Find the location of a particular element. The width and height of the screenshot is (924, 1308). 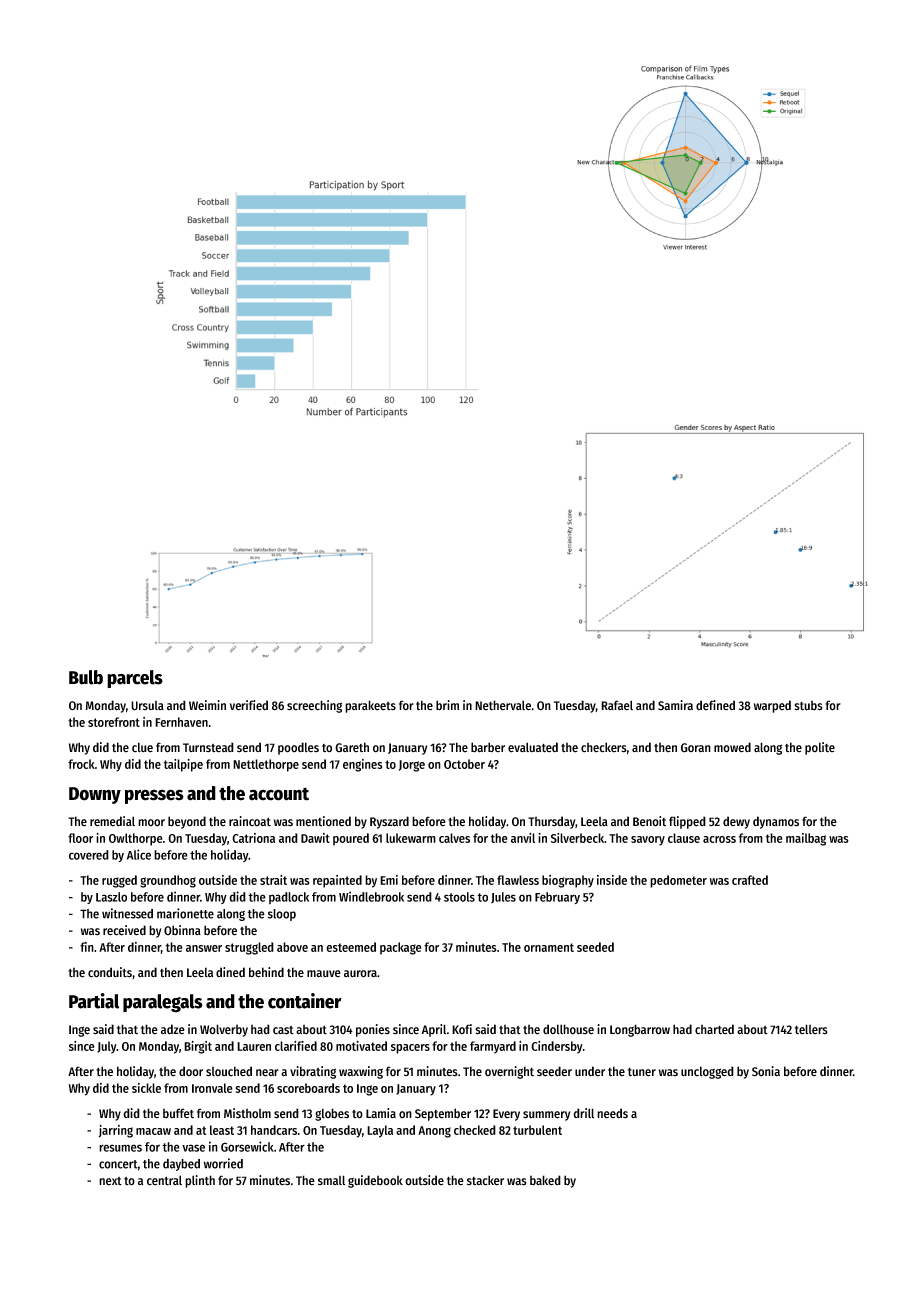

Windlebrook is located at coordinates (371, 896).
